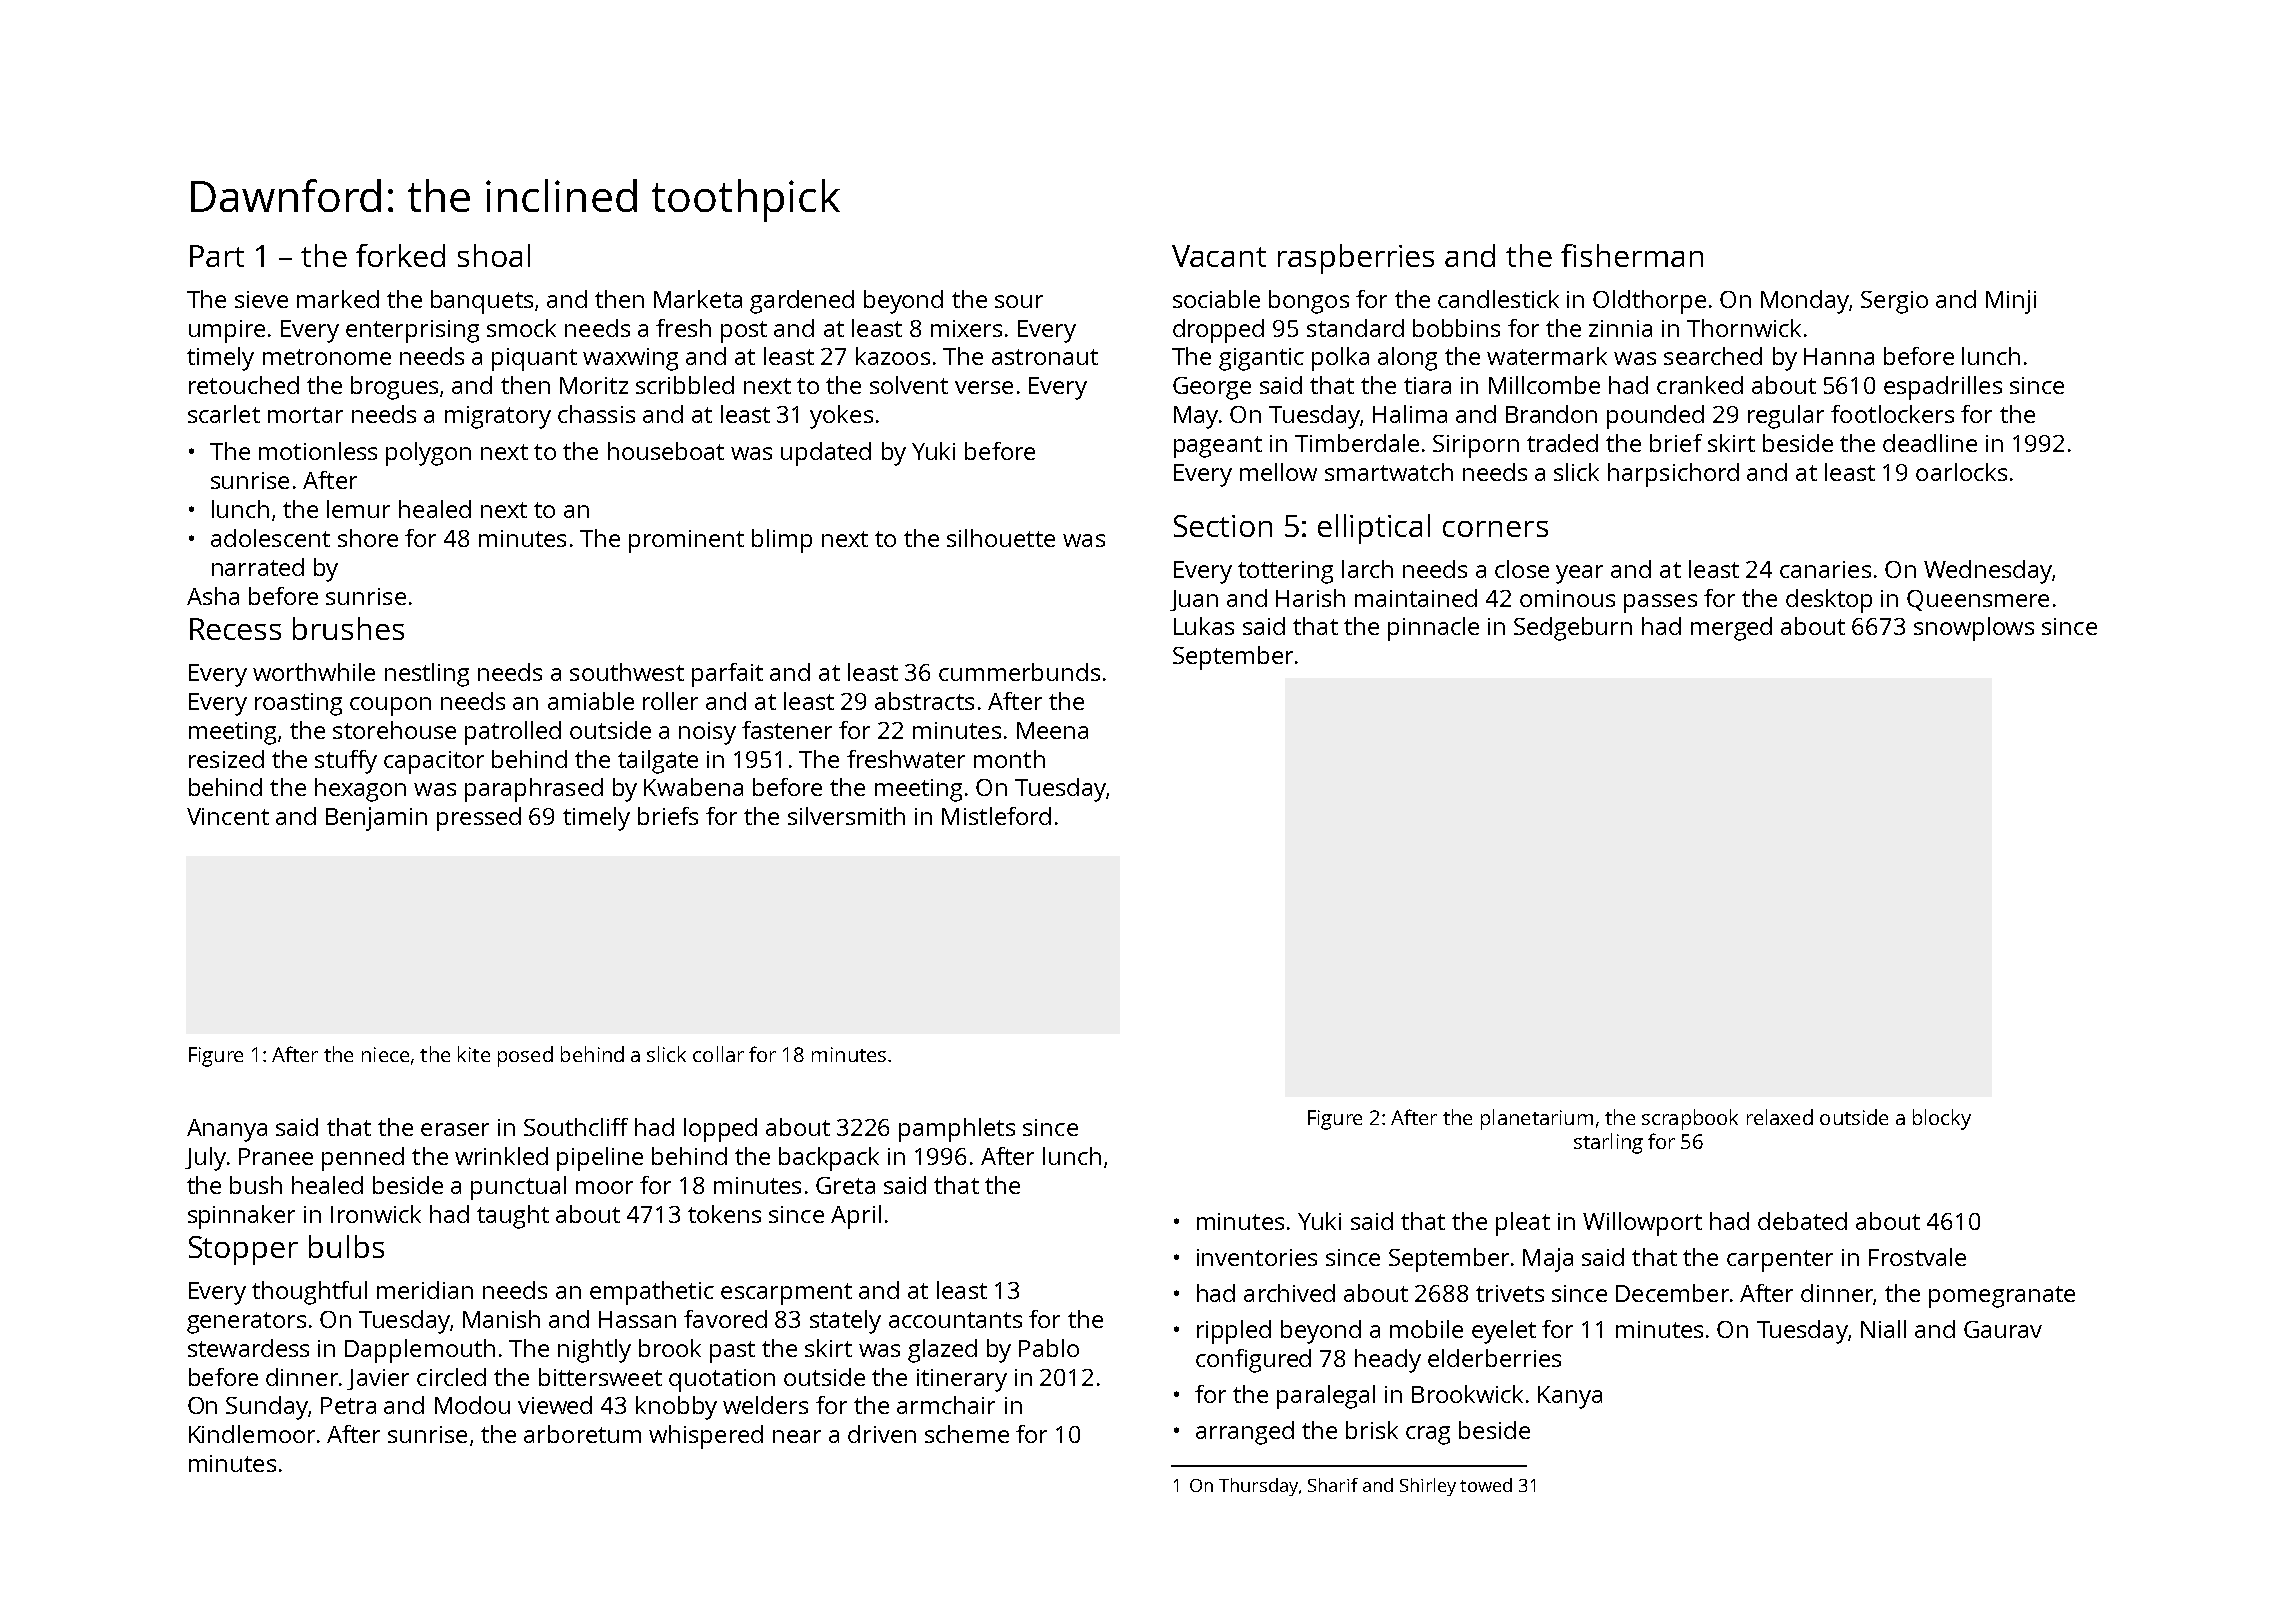  What do you see at coordinates (479, 819) in the screenshot?
I see `pressed` at bounding box center [479, 819].
